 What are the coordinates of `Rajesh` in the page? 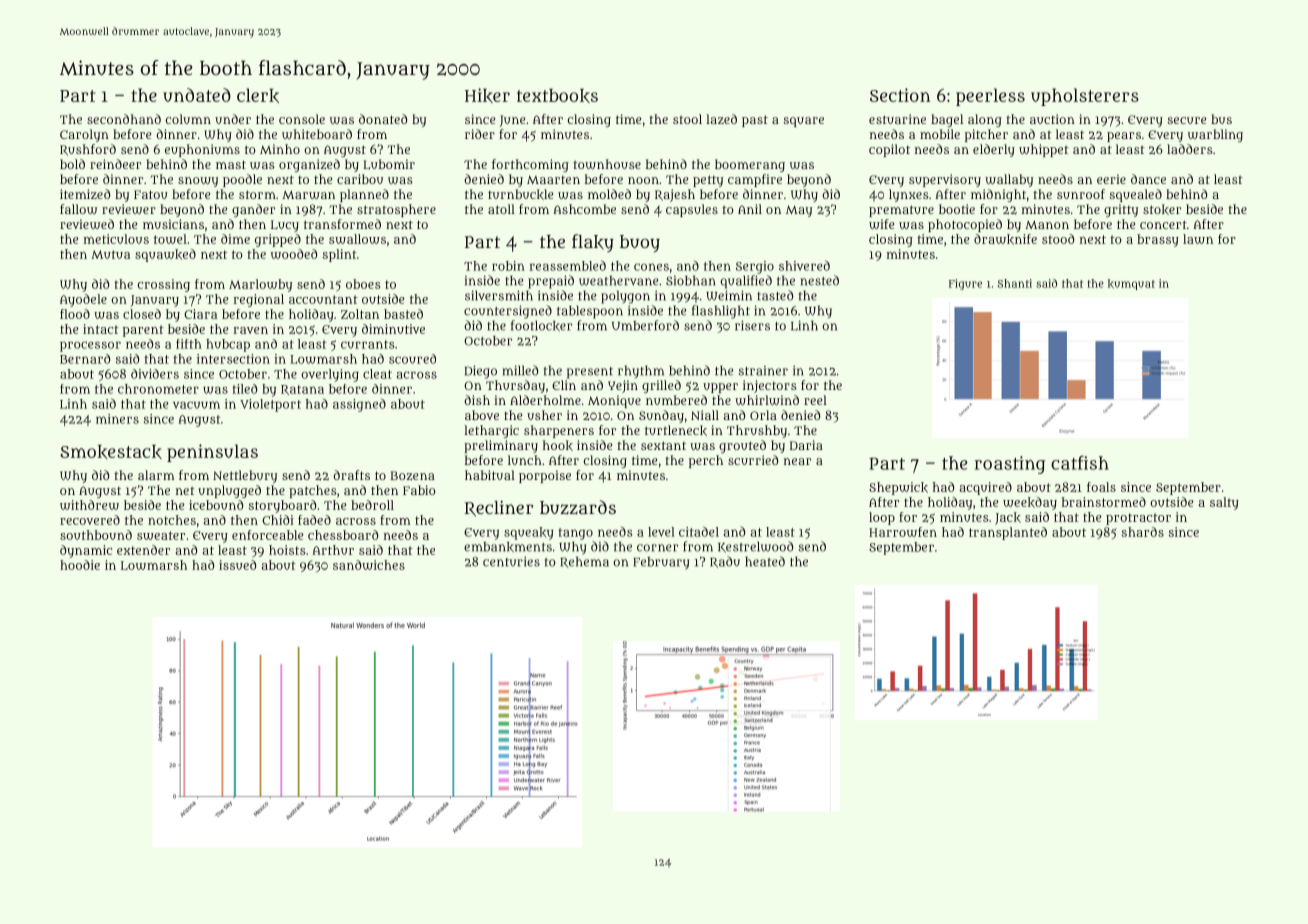 It's located at (675, 195).
